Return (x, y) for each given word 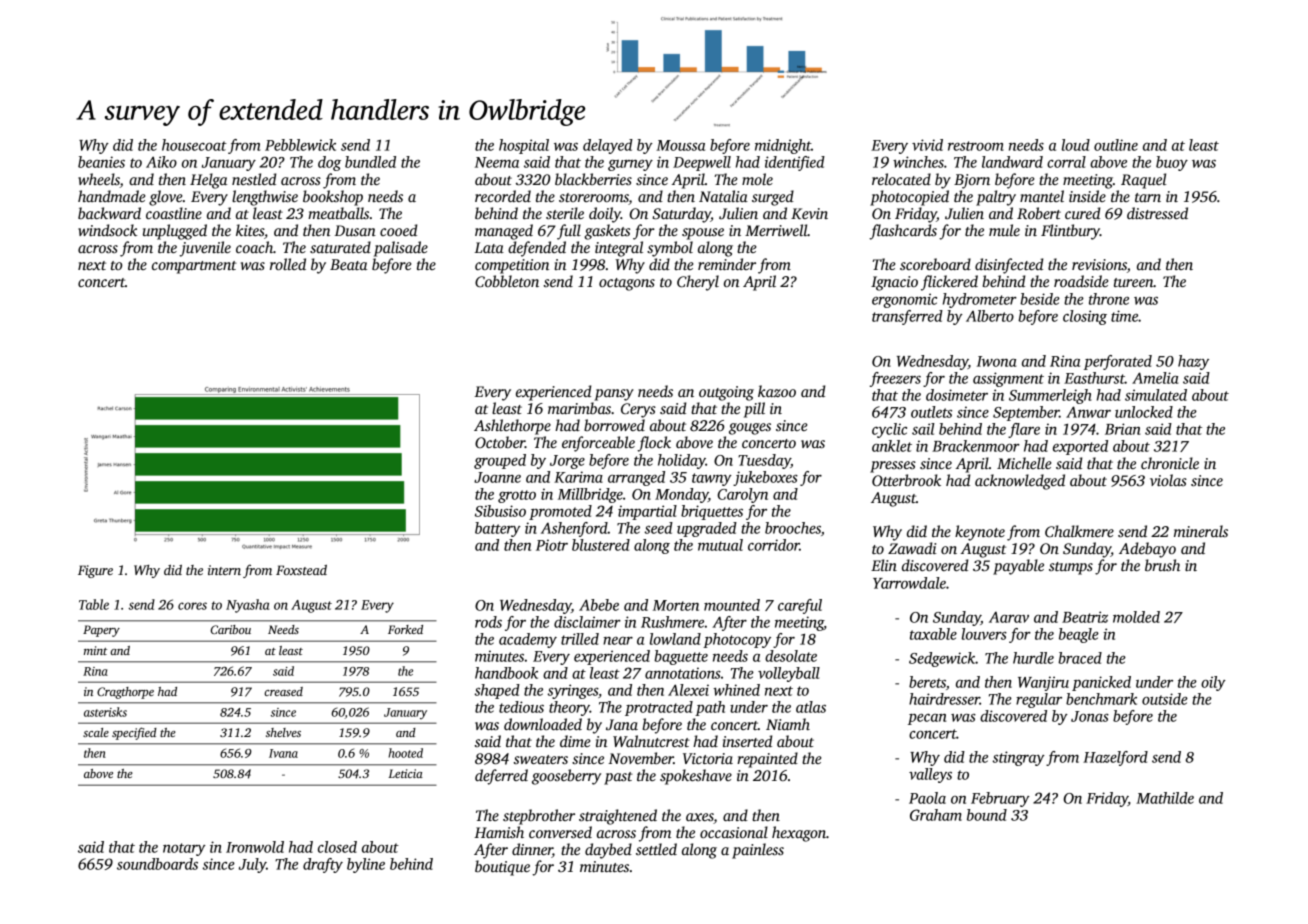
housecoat (194, 145)
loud (1076, 145)
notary (184, 849)
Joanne (497, 477)
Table (94, 604)
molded (1136, 617)
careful (800, 606)
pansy (614, 395)
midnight (783, 146)
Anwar (1088, 412)
